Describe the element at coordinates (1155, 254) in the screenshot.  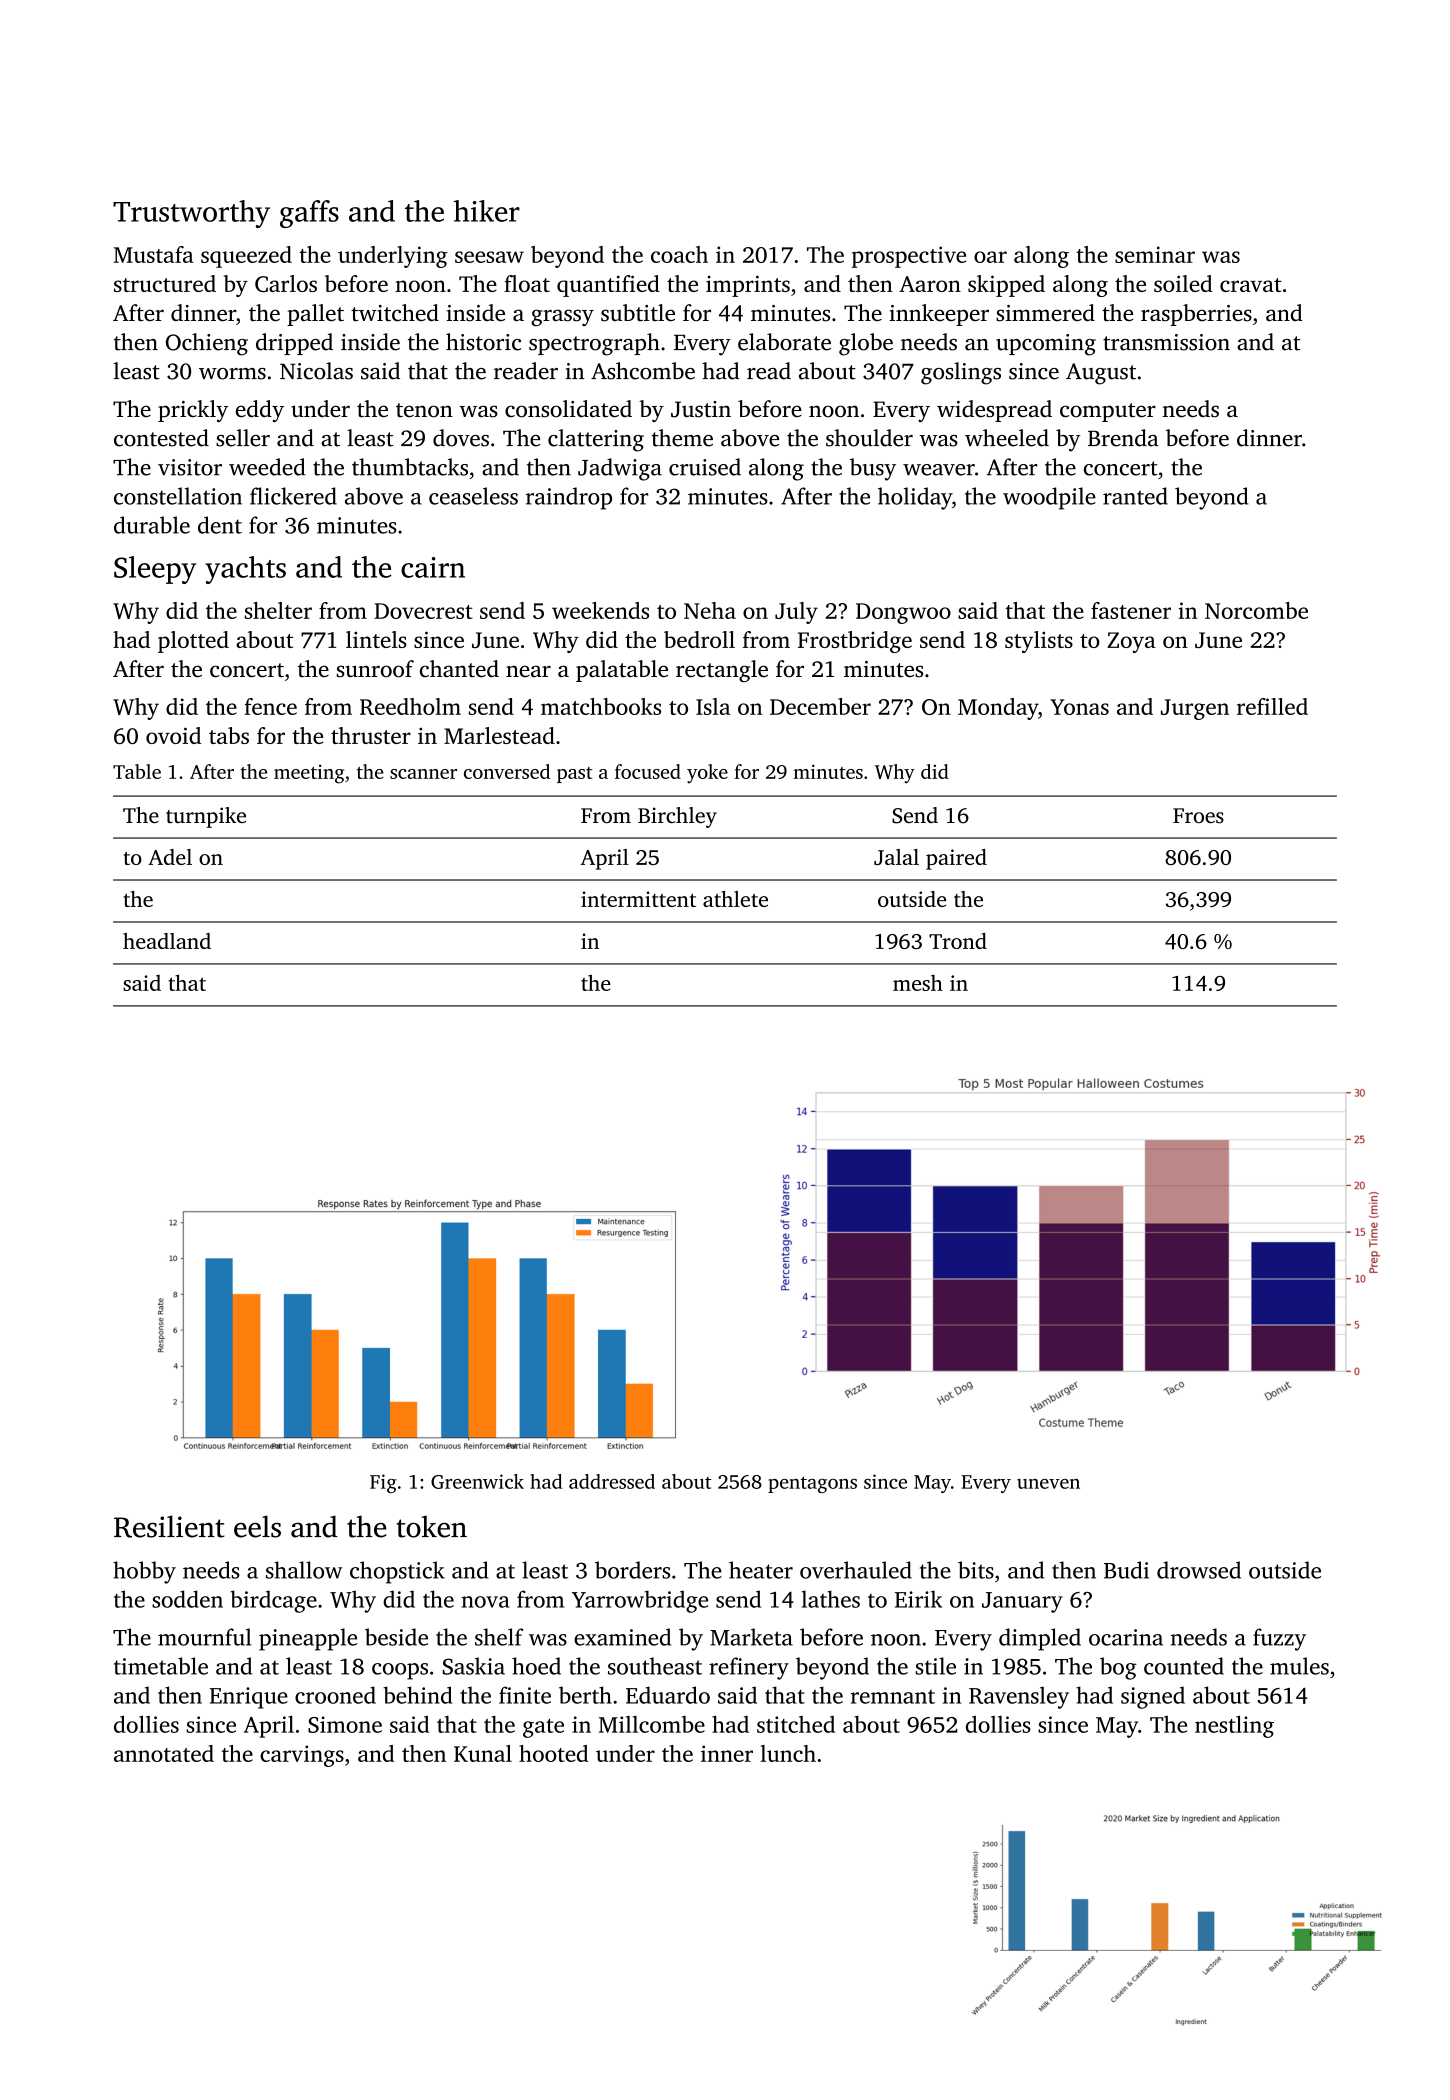
I see `seminar` at that location.
